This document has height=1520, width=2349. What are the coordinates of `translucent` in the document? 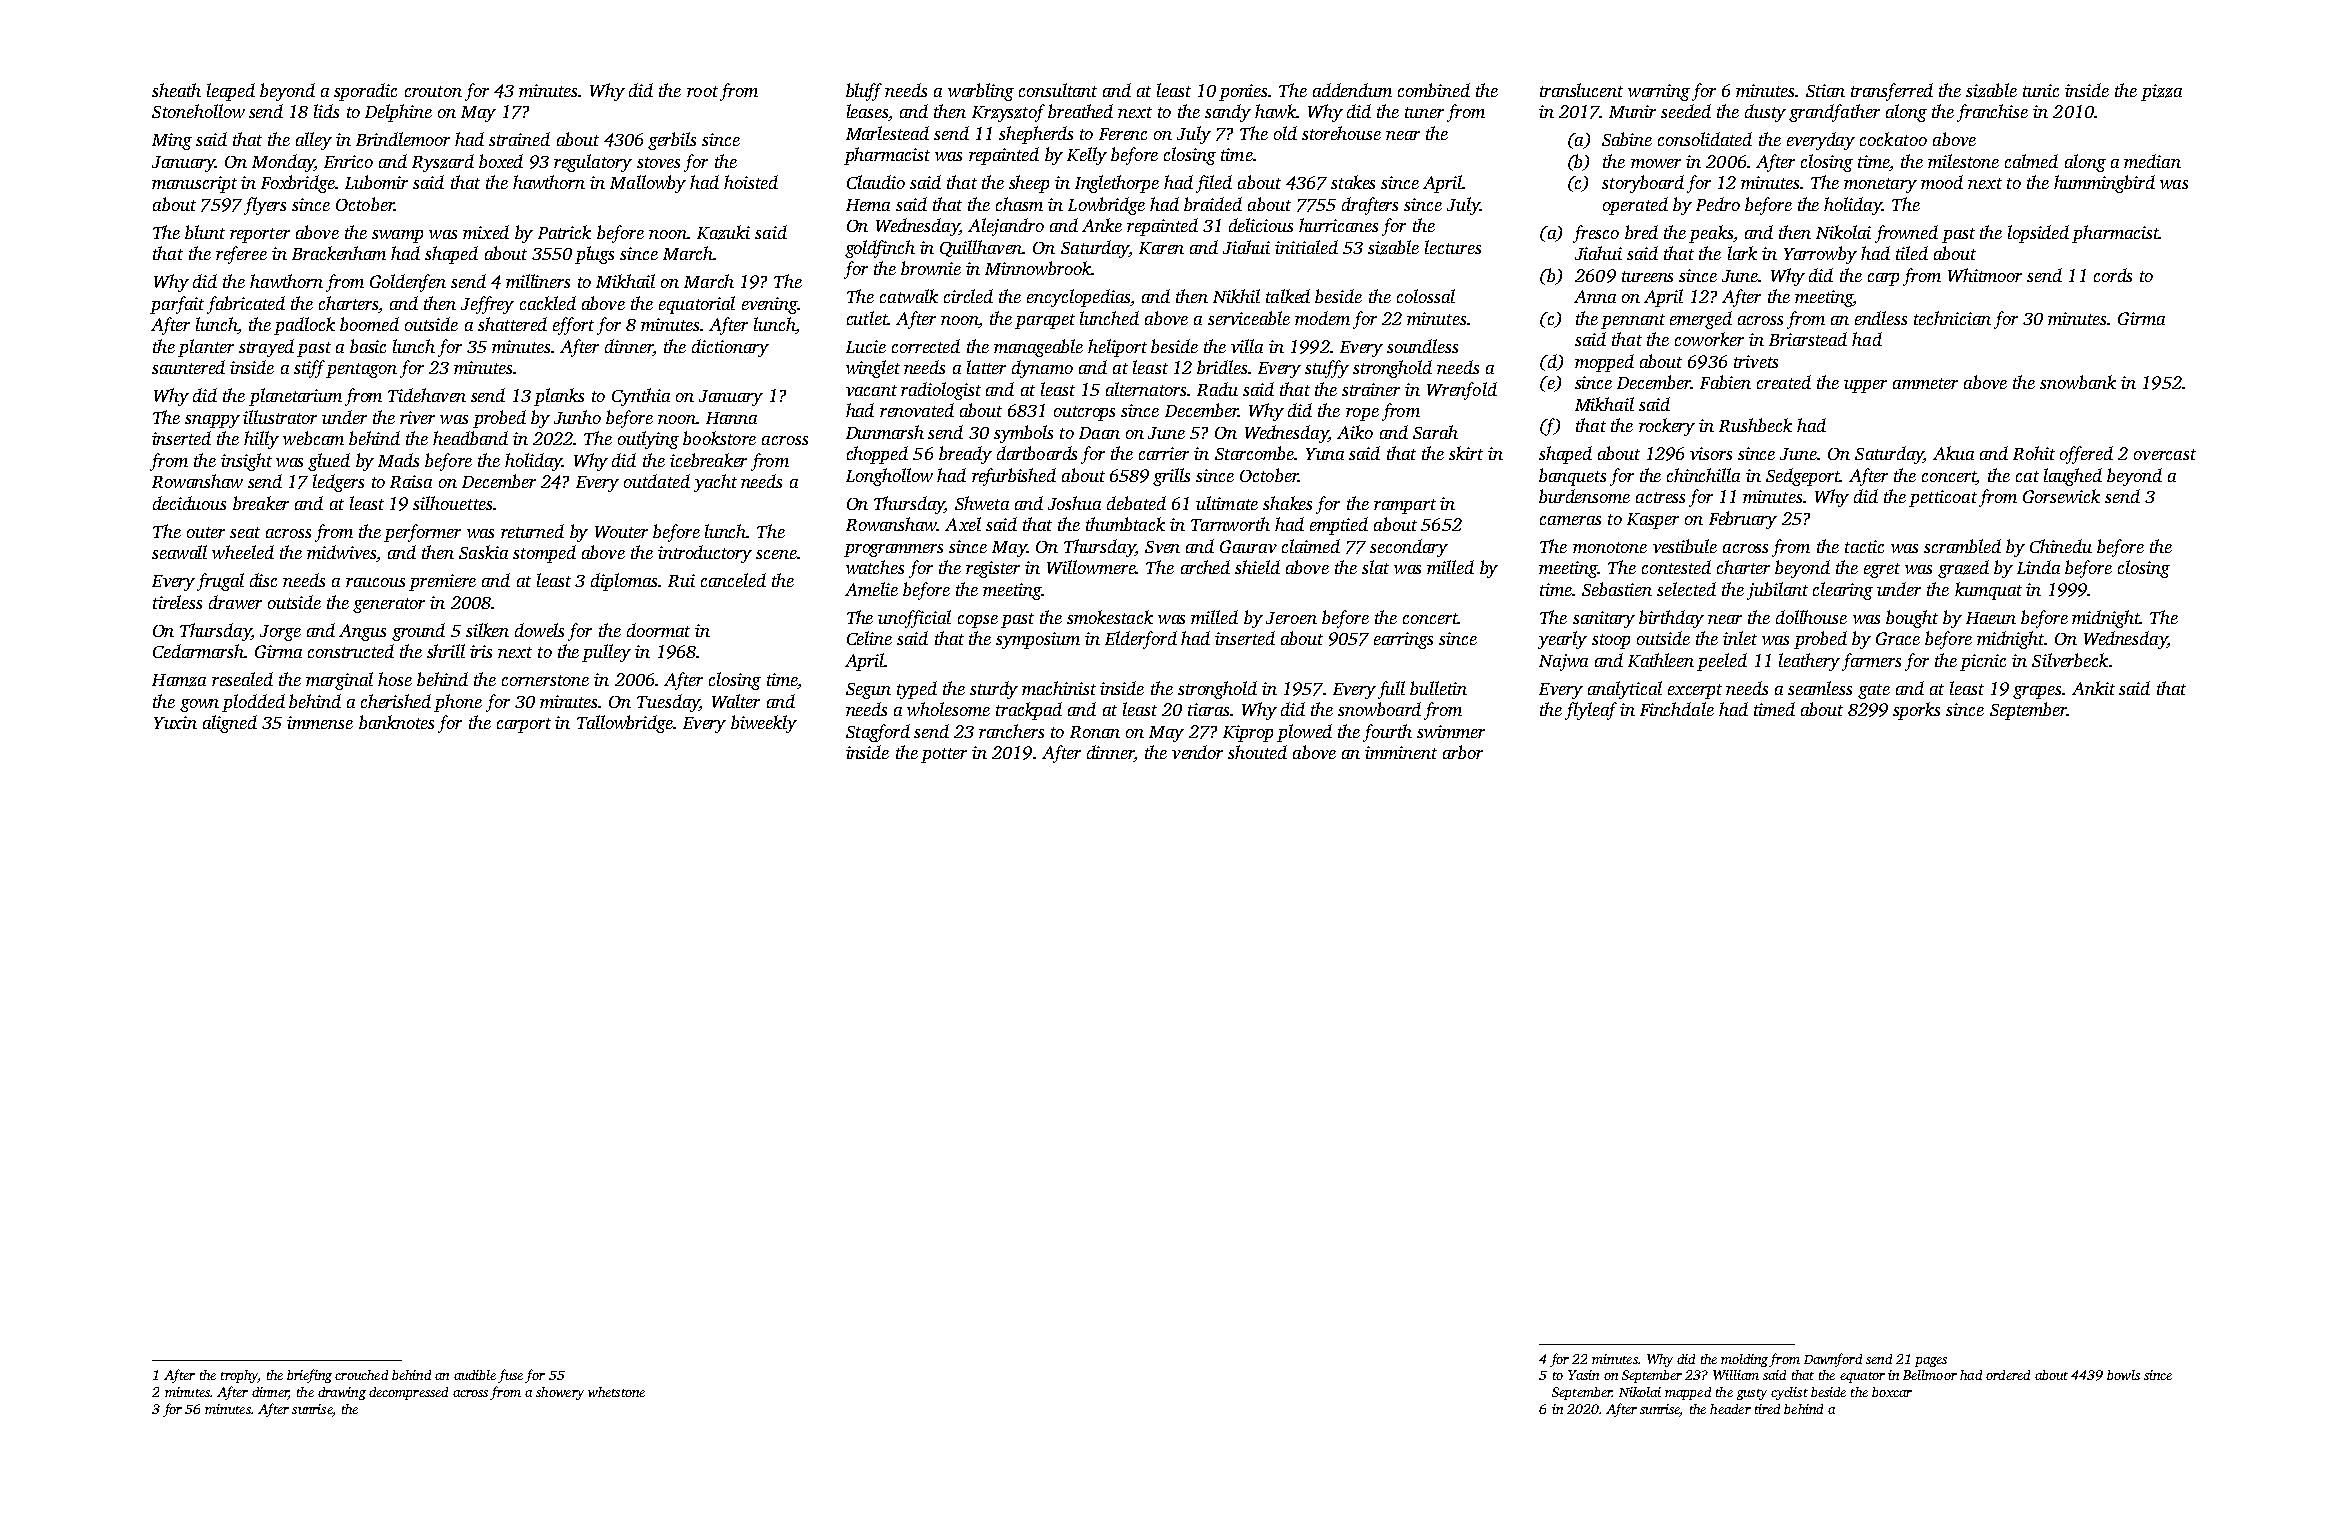 It's located at (1581, 90).
